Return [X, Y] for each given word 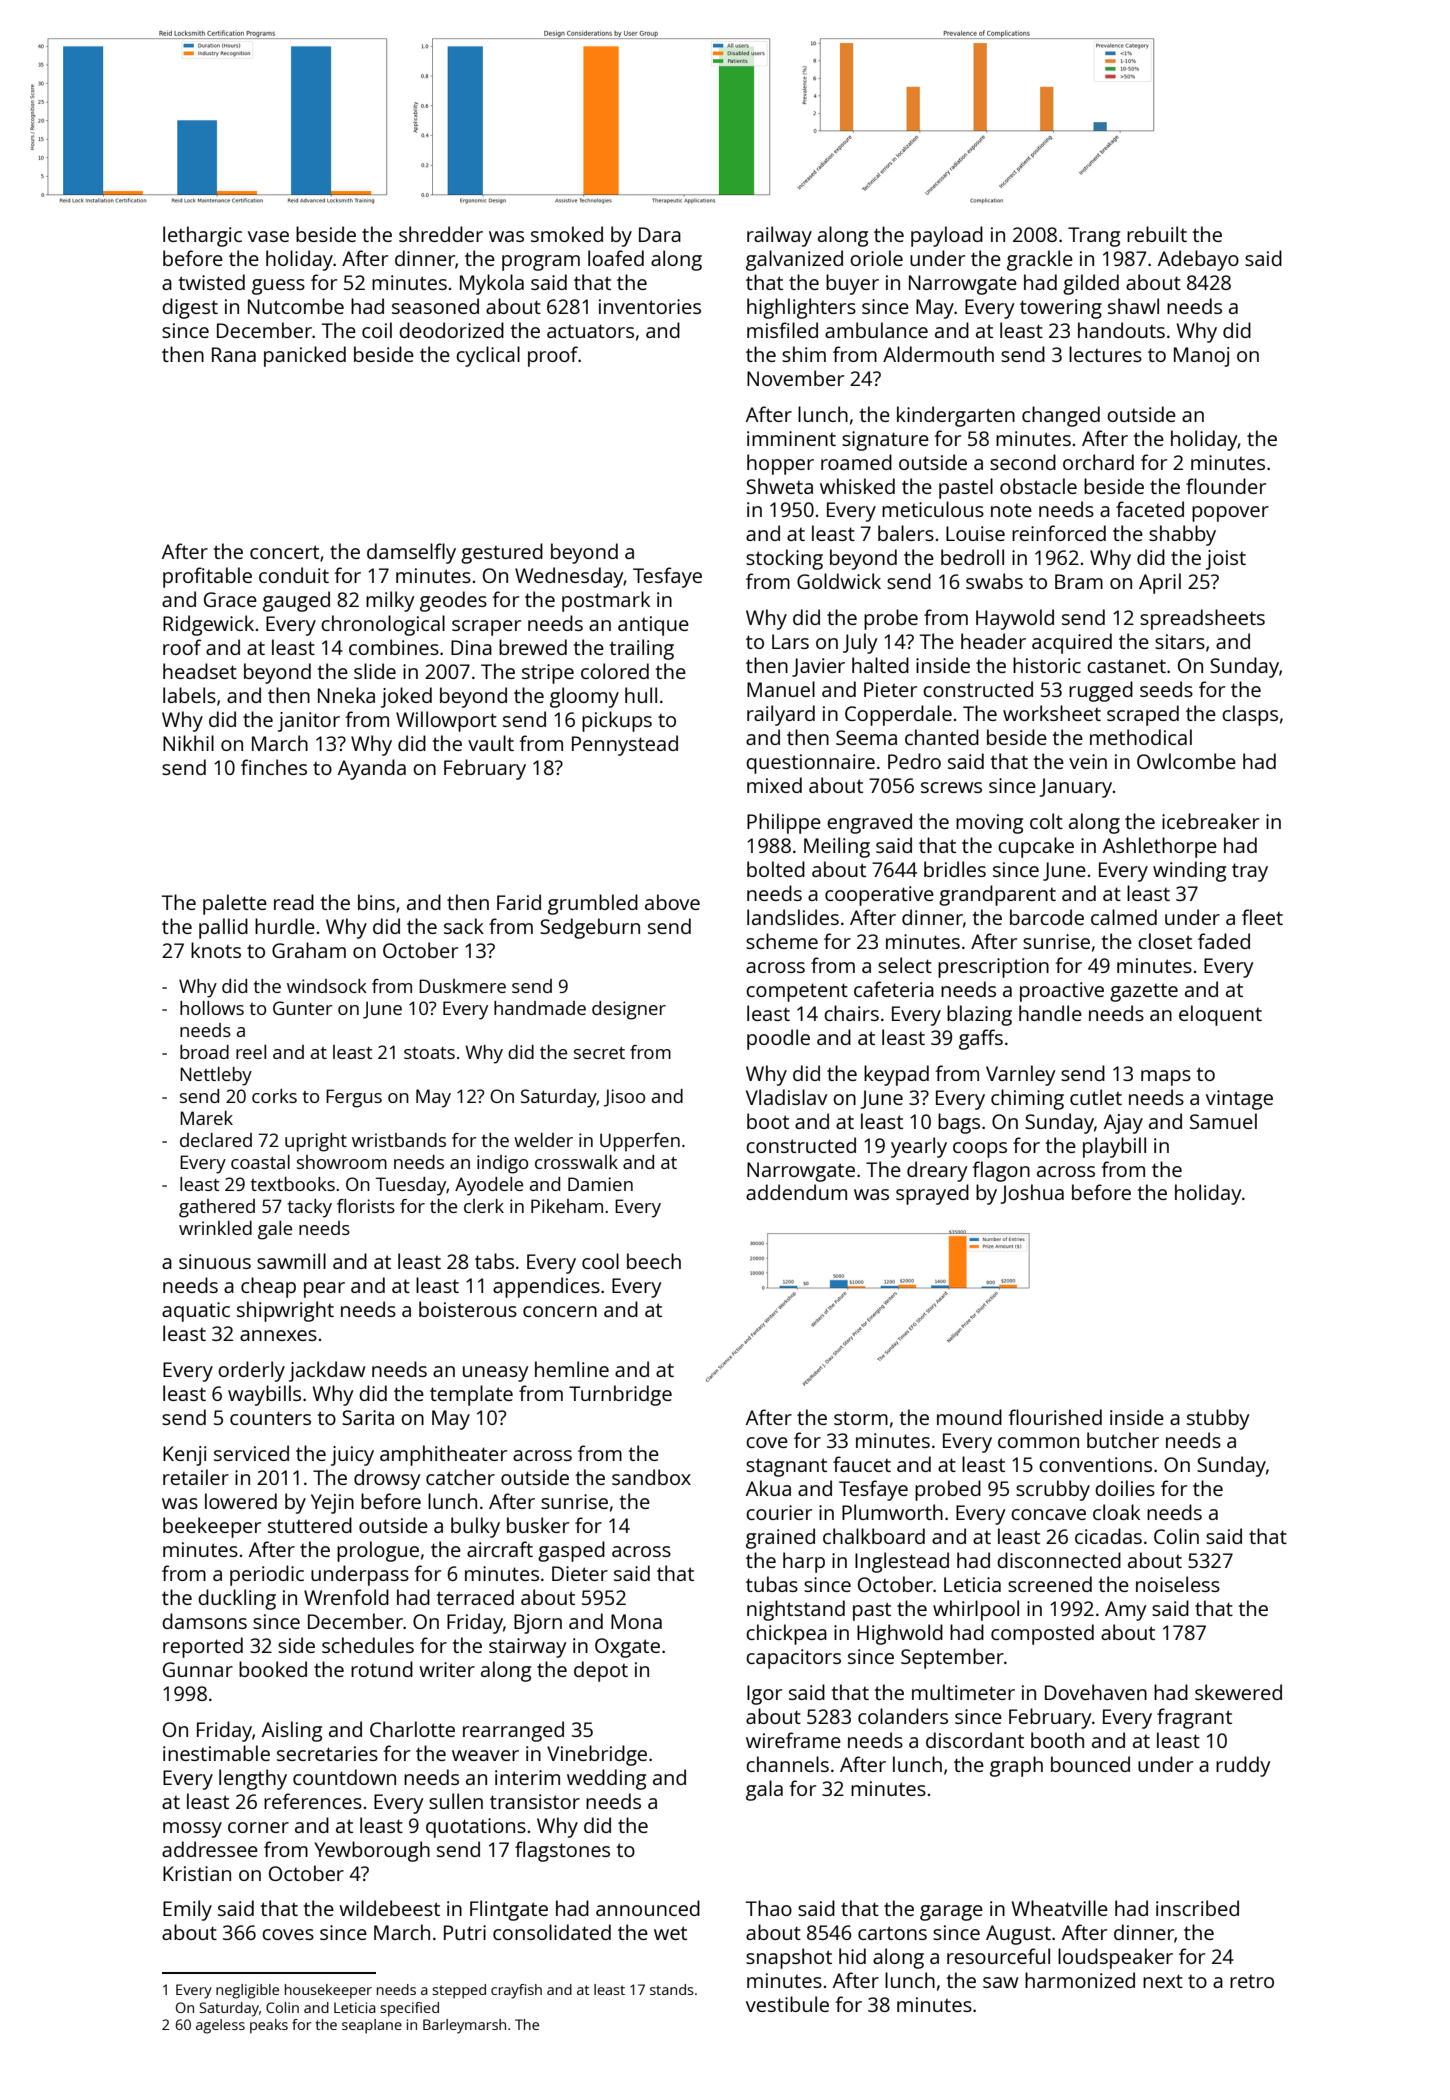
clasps [1250, 715]
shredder [441, 234]
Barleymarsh [464, 2026]
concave [1048, 1514]
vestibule [787, 2004]
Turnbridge [620, 1395]
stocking [784, 559]
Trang [1094, 237]
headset [200, 671]
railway [779, 236]
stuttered [310, 1525]
